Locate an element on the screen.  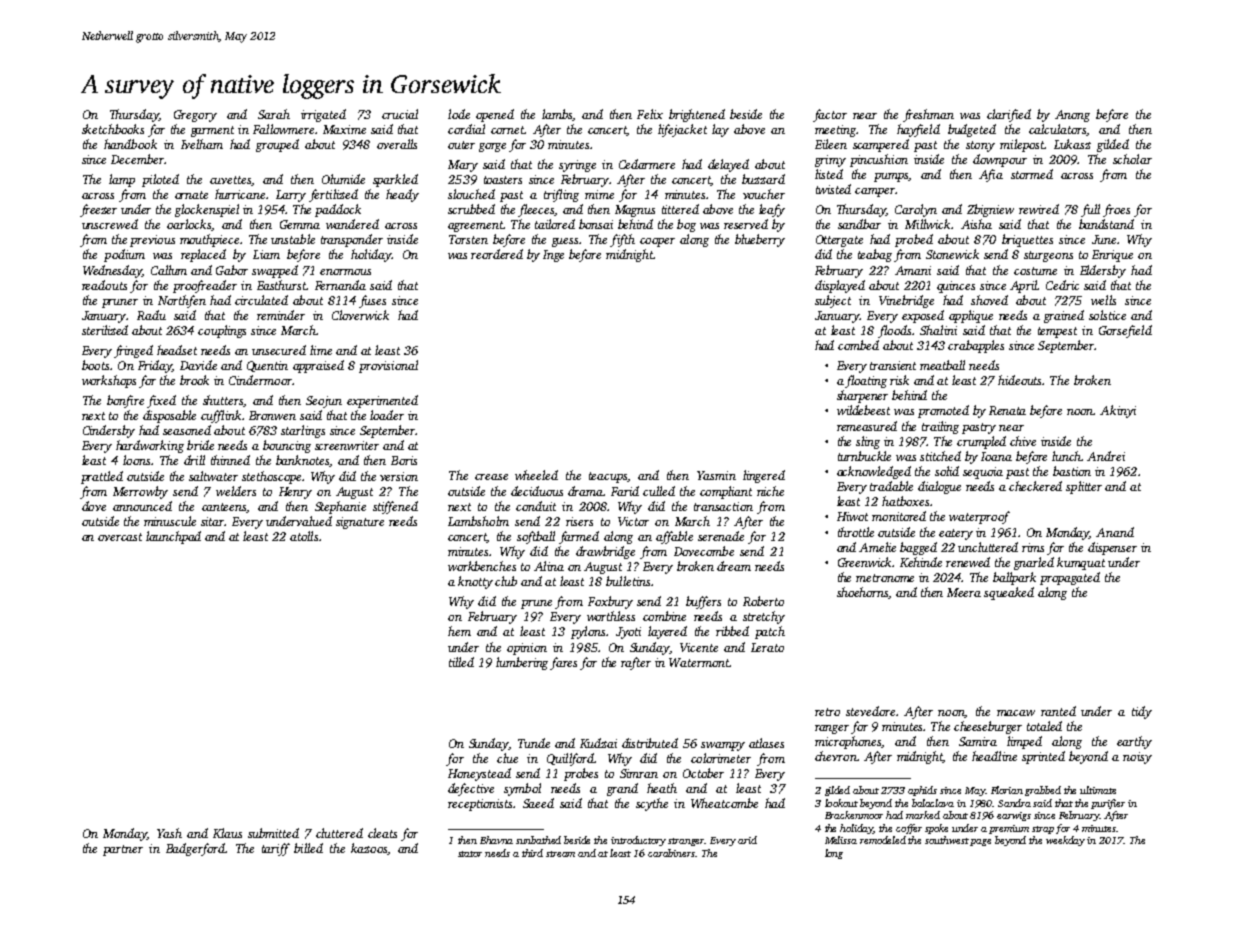
quinces is located at coordinates (956, 287).
